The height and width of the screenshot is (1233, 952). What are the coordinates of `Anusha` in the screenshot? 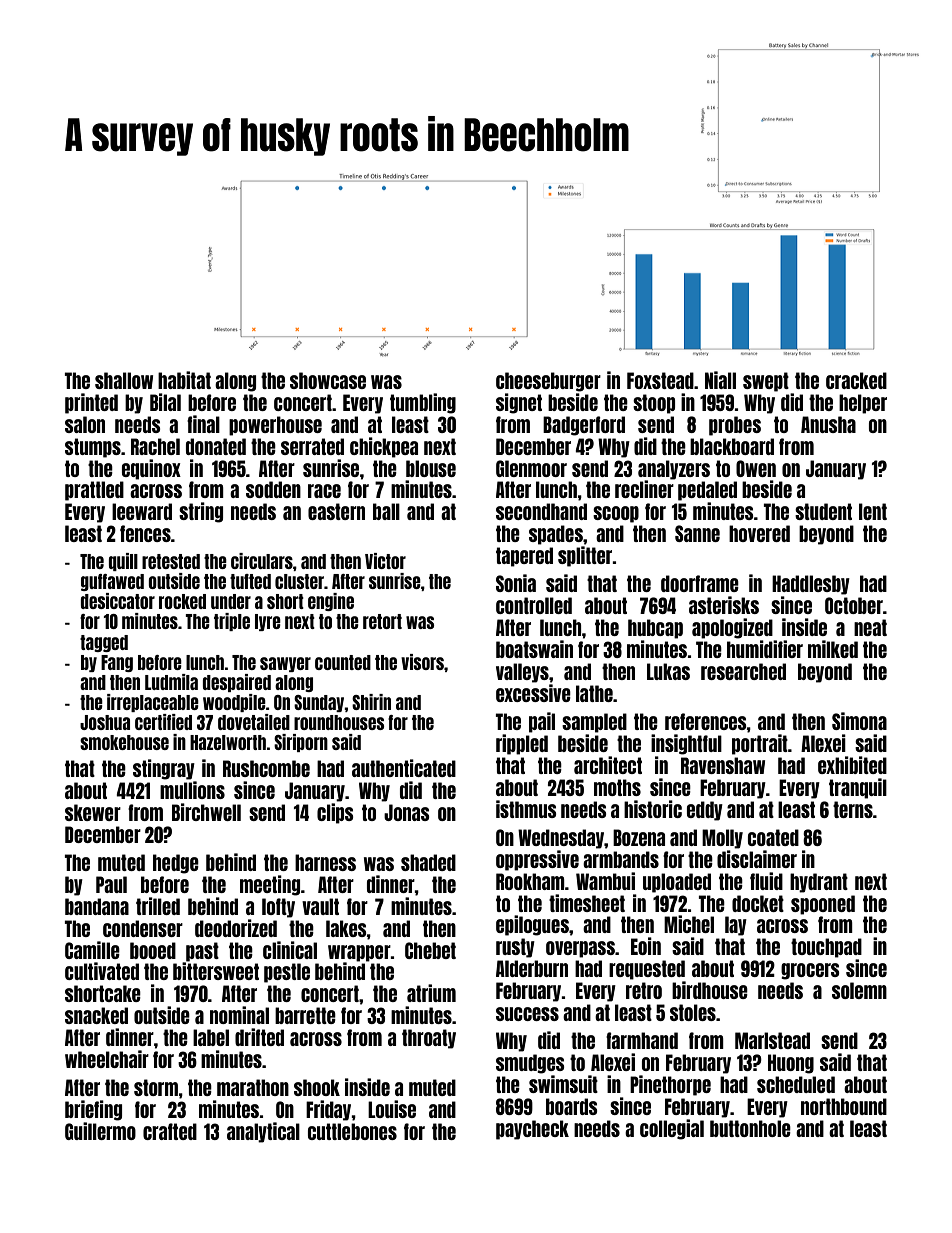 It's located at (828, 424).
